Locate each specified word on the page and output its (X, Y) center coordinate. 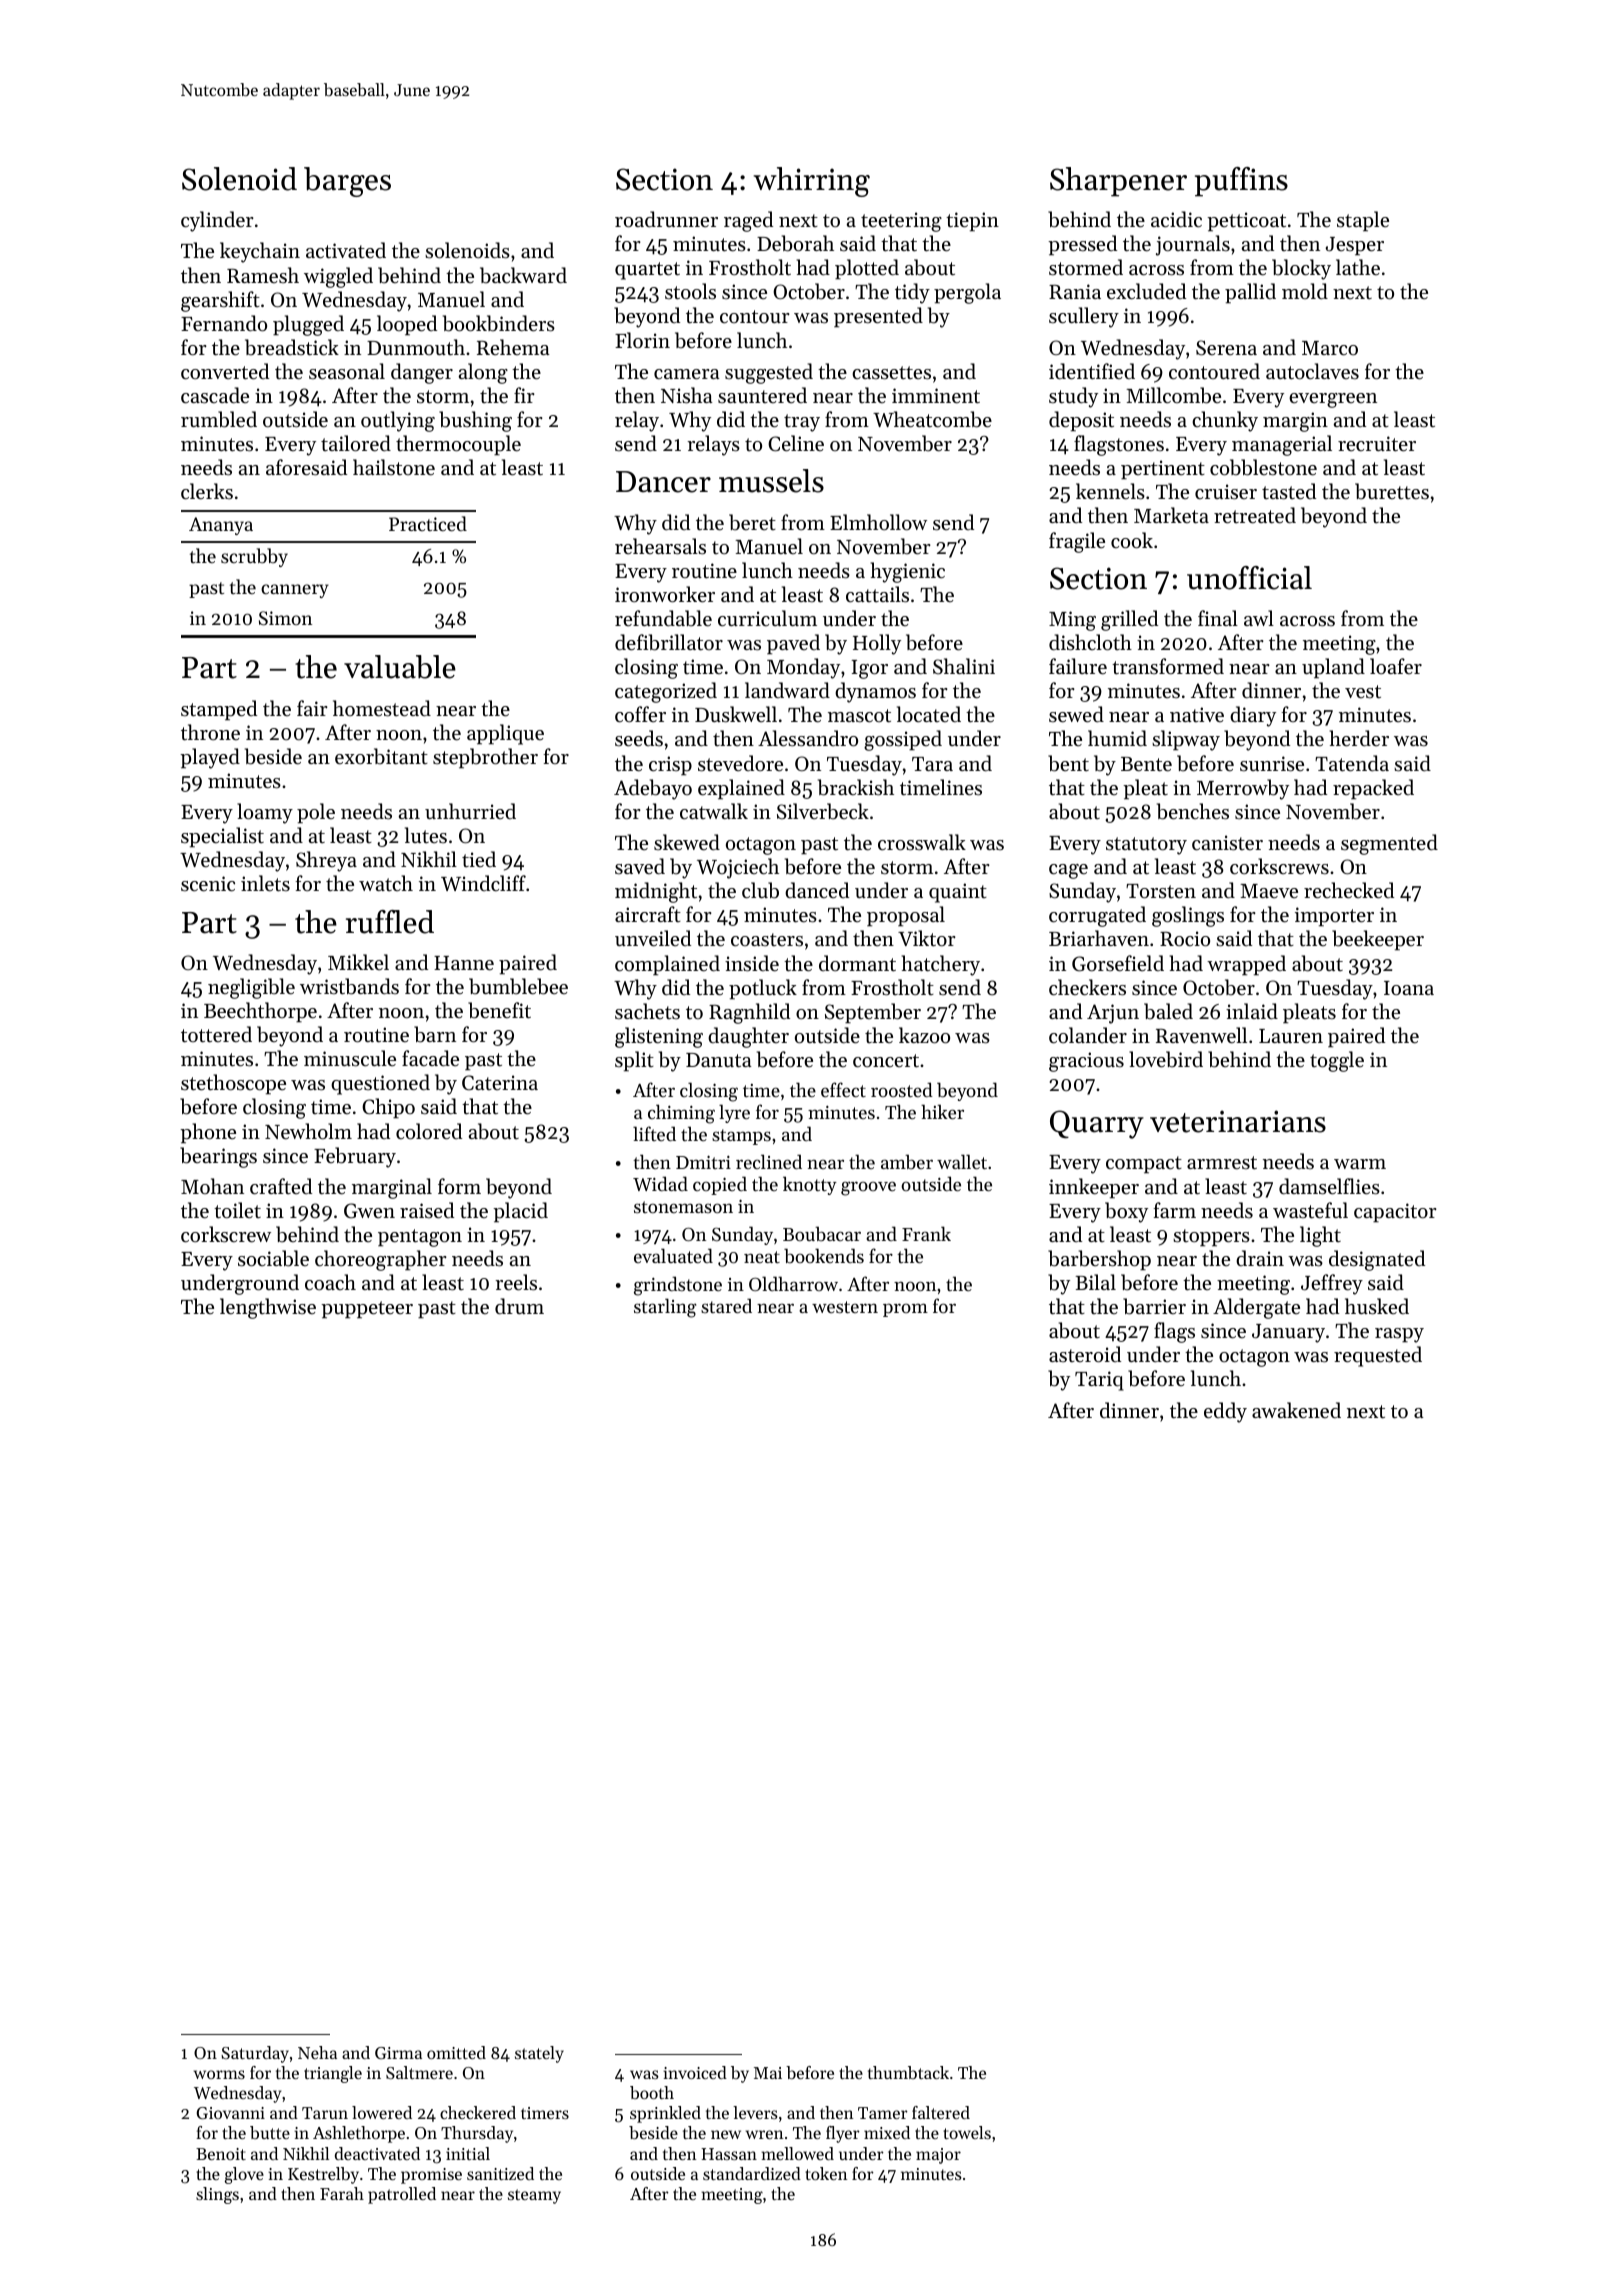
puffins (1241, 182)
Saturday (255, 2054)
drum (519, 1306)
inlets (265, 883)
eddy (1225, 1412)
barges (347, 182)
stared (726, 1305)
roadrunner (666, 219)
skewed (687, 842)
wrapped (1246, 965)
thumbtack (908, 2072)
